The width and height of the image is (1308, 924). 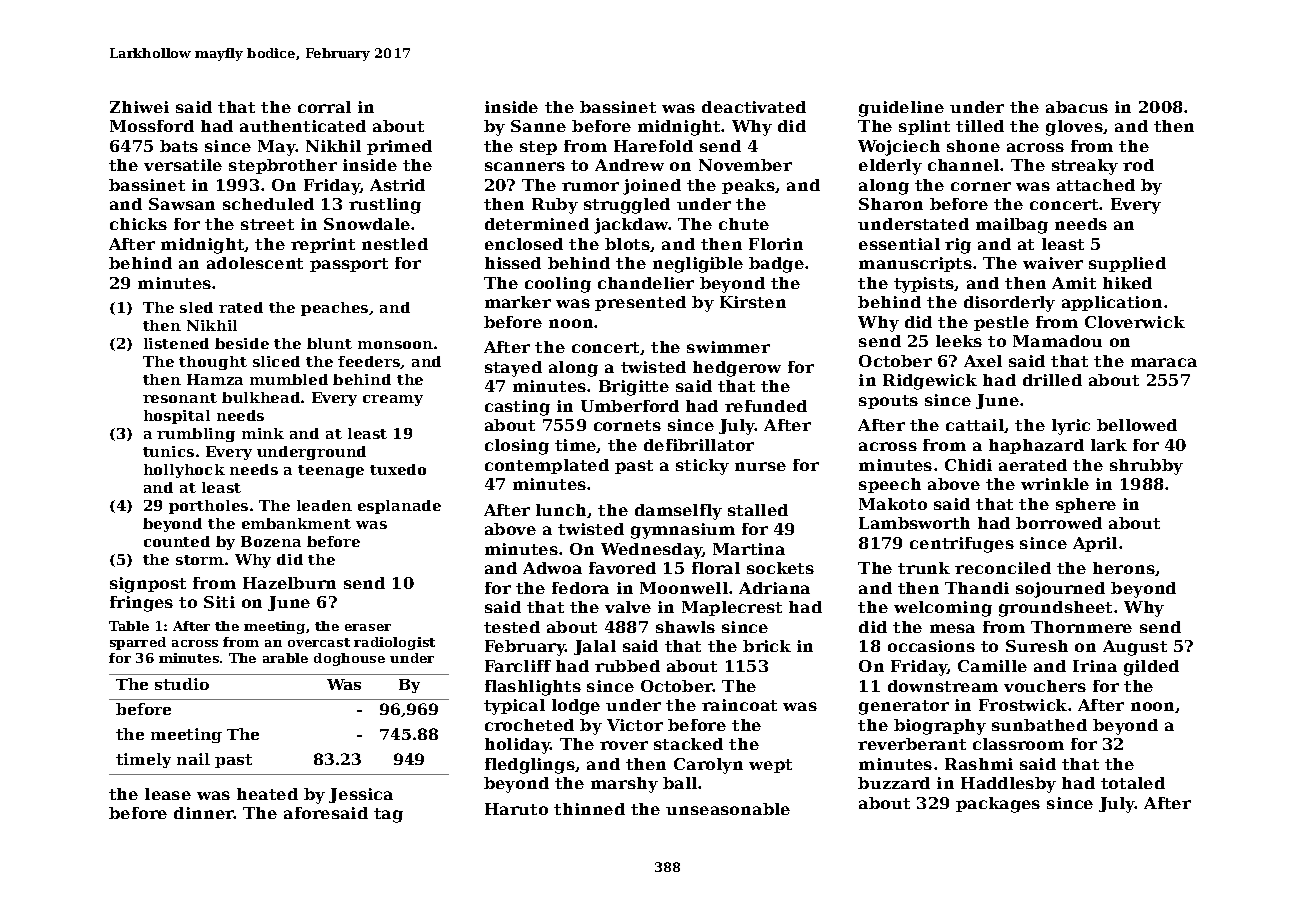 I want to click on Kirsten, so click(x=753, y=302).
